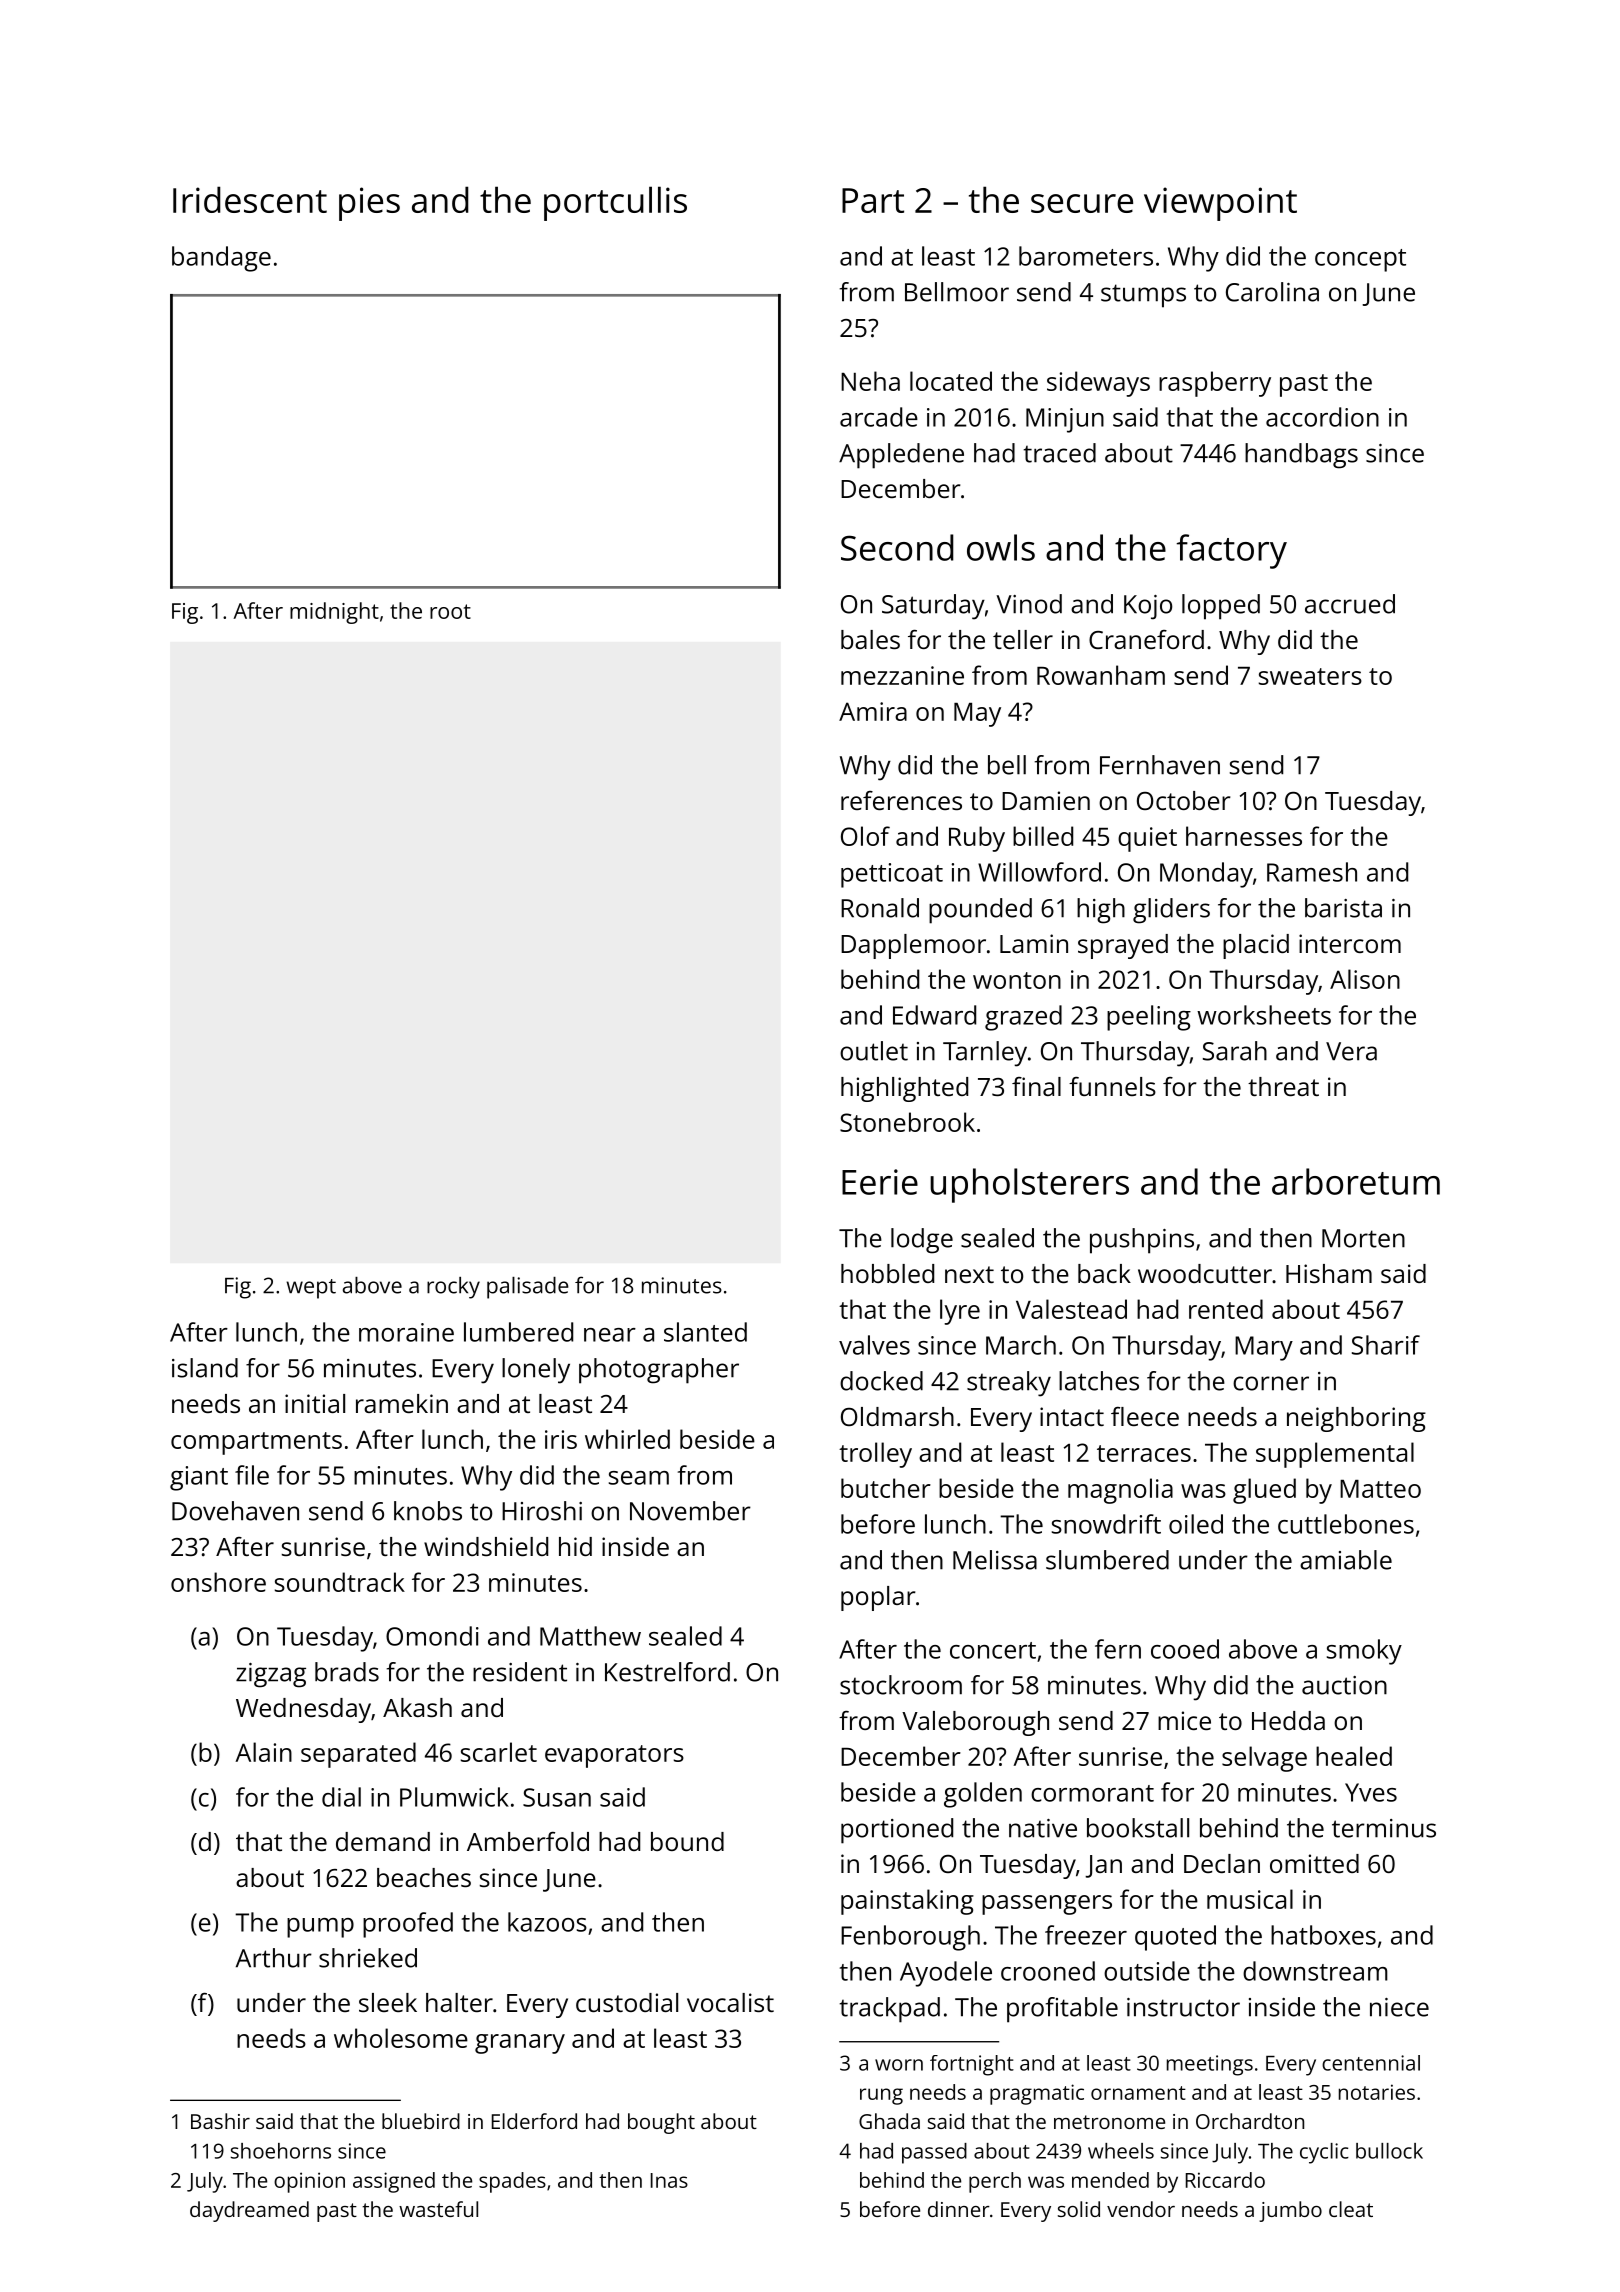 This screenshot has width=1620, height=2292. Describe the element at coordinates (879, 417) in the screenshot. I see `arcade` at that location.
